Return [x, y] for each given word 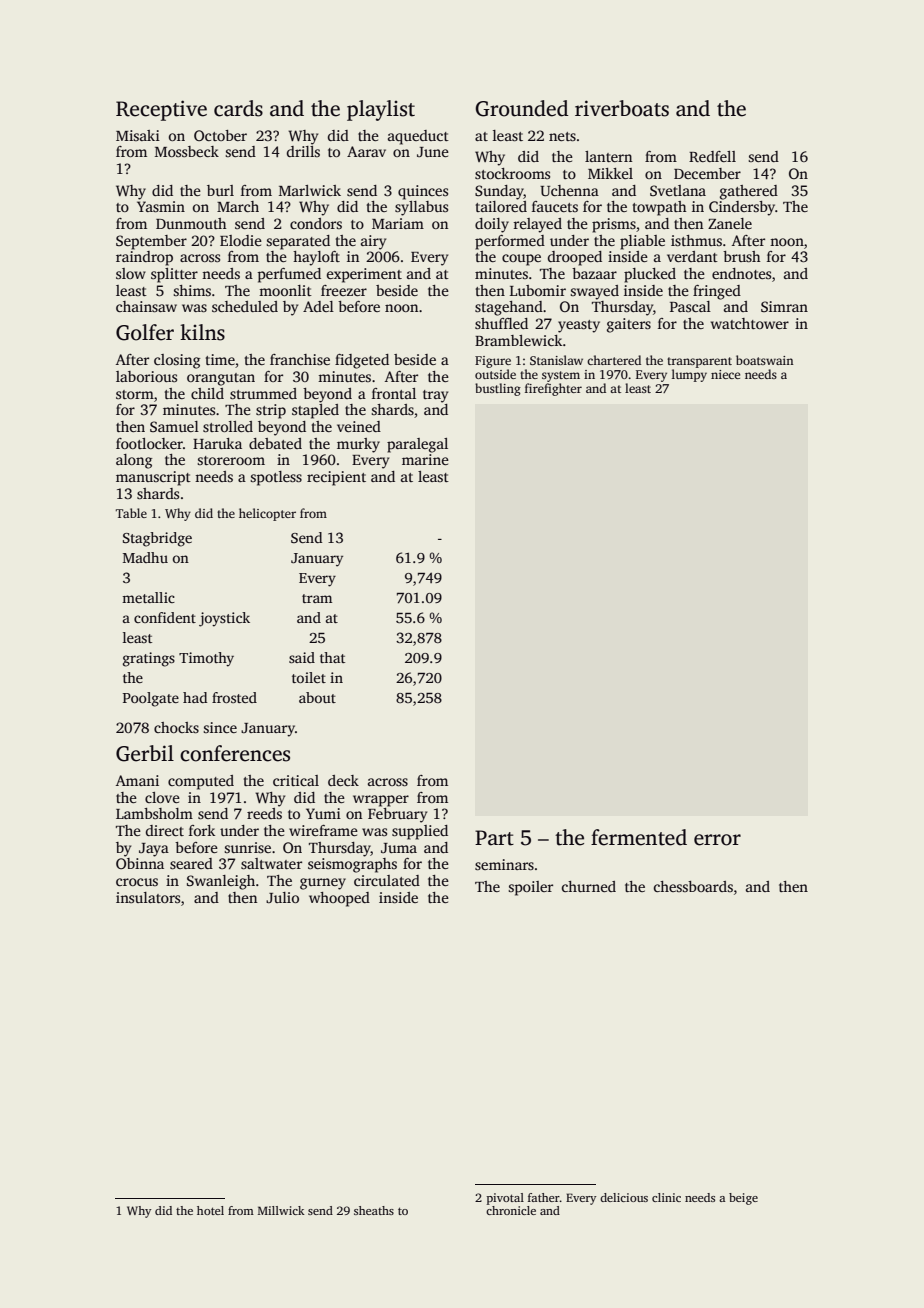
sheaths [374, 1210]
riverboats [622, 108]
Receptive [161, 110]
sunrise [247, 847]
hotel [210, 1210]
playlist [381, 110]
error [717, 840]
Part [494, 838]
